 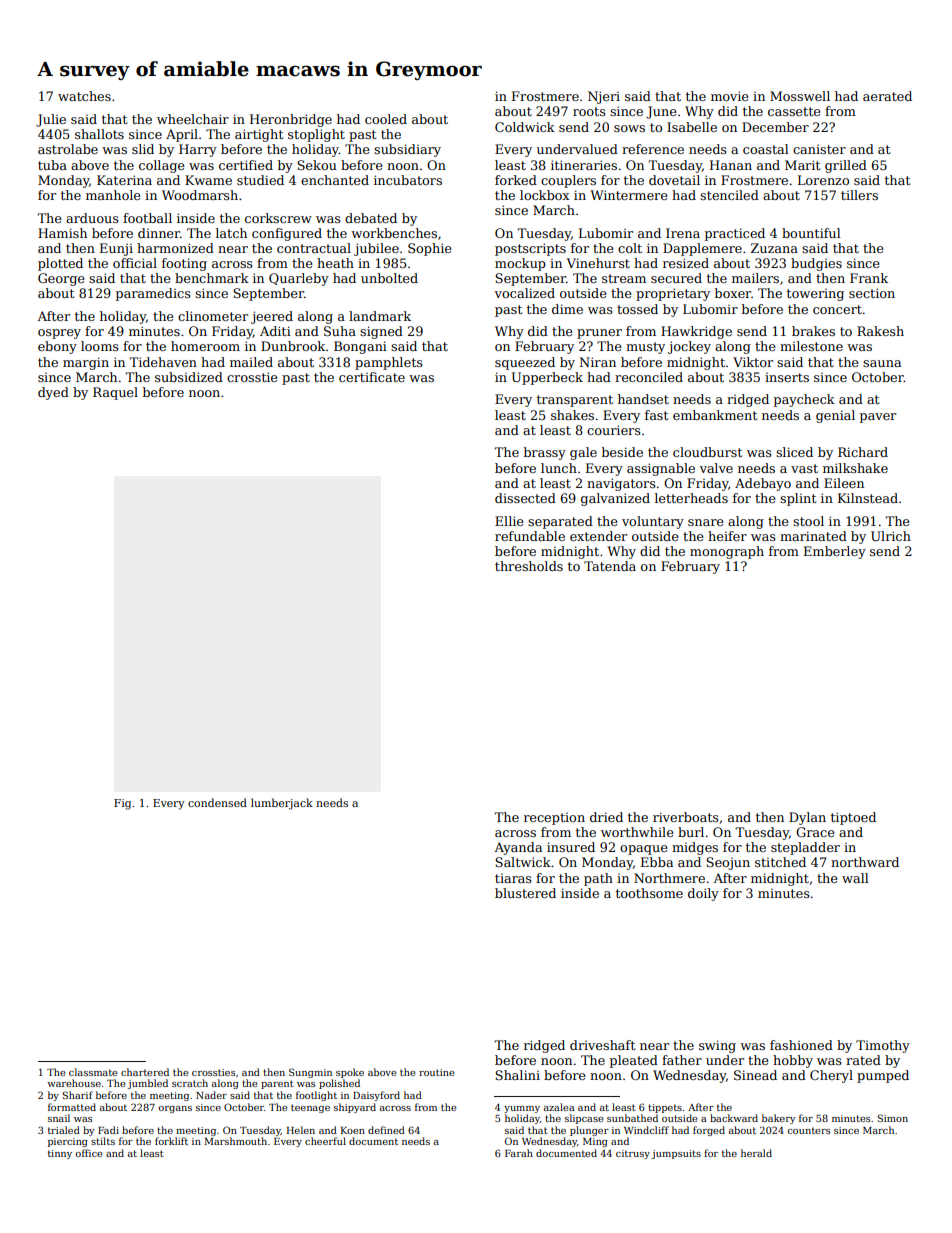 I want to click on northward, so click(x=865, y=862).
